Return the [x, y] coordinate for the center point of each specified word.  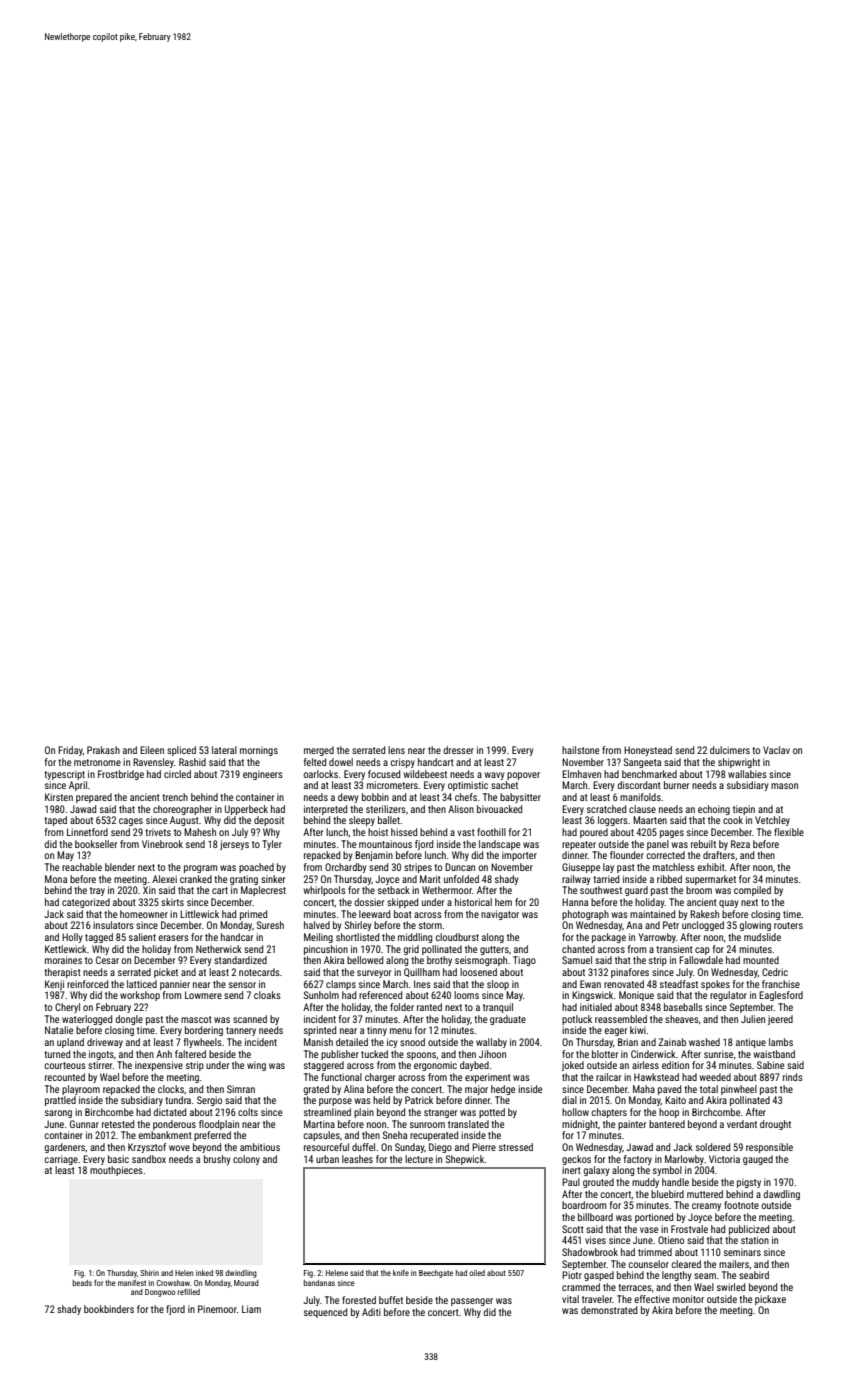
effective [652, 1299]
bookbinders [109, 1309]
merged [319, 751]
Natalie [59, 1030]
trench [175, 797]
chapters [609, 1113]
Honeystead [648, 751]
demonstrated [609, 1310]
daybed [474, 1066]
